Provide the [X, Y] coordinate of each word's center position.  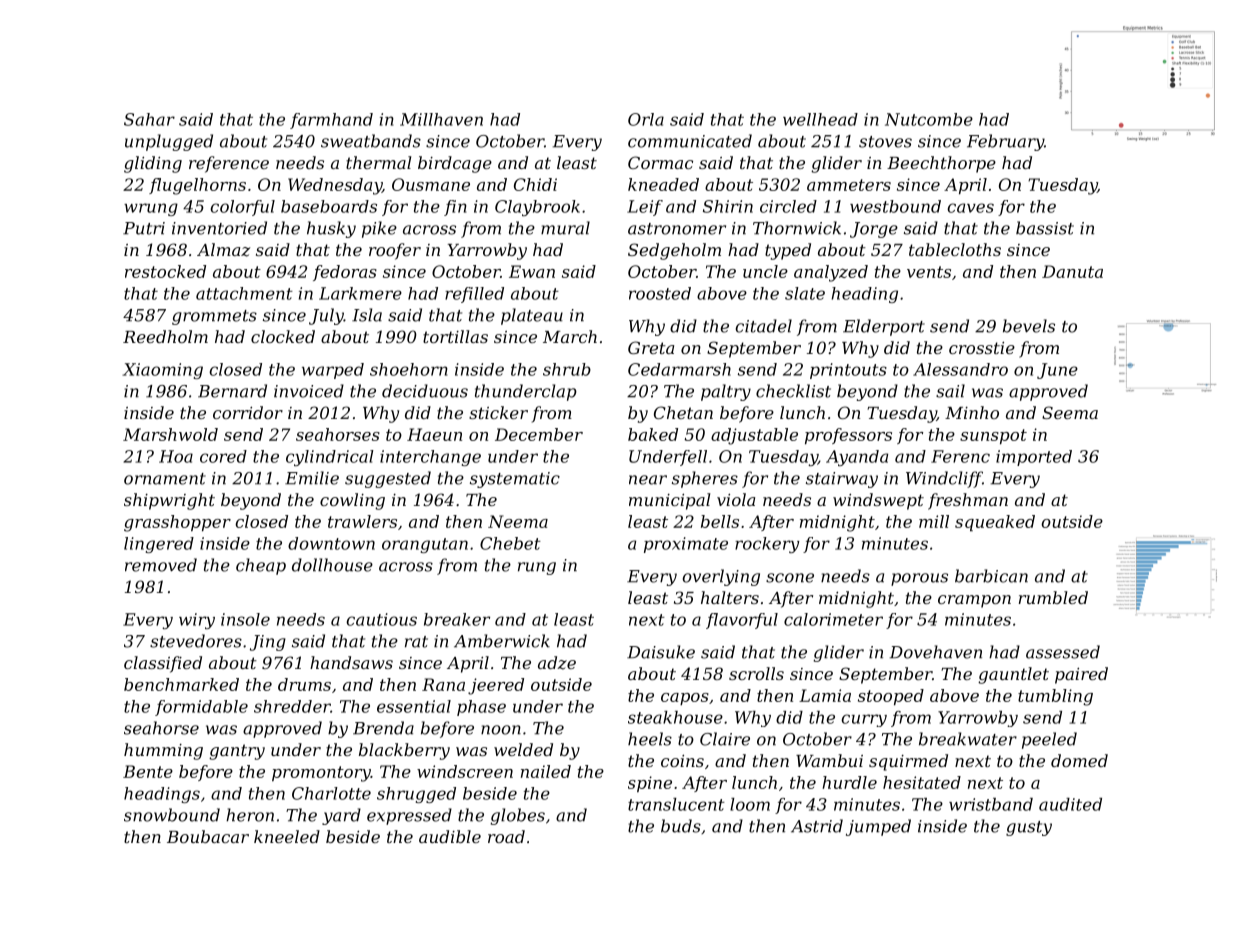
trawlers [362, 521]
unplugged [169, 142]
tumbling [1055, 697]
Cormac [660, 162]
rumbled [1053, 597]
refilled [474, 295]
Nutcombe [929, 119]
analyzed [831, 273]
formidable [201, 708]
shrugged [416, 795]
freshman [968, 501]
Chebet [510, 543]
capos [685, 699]
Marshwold [170, 434]
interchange [430, 458]
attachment [244, 293]
